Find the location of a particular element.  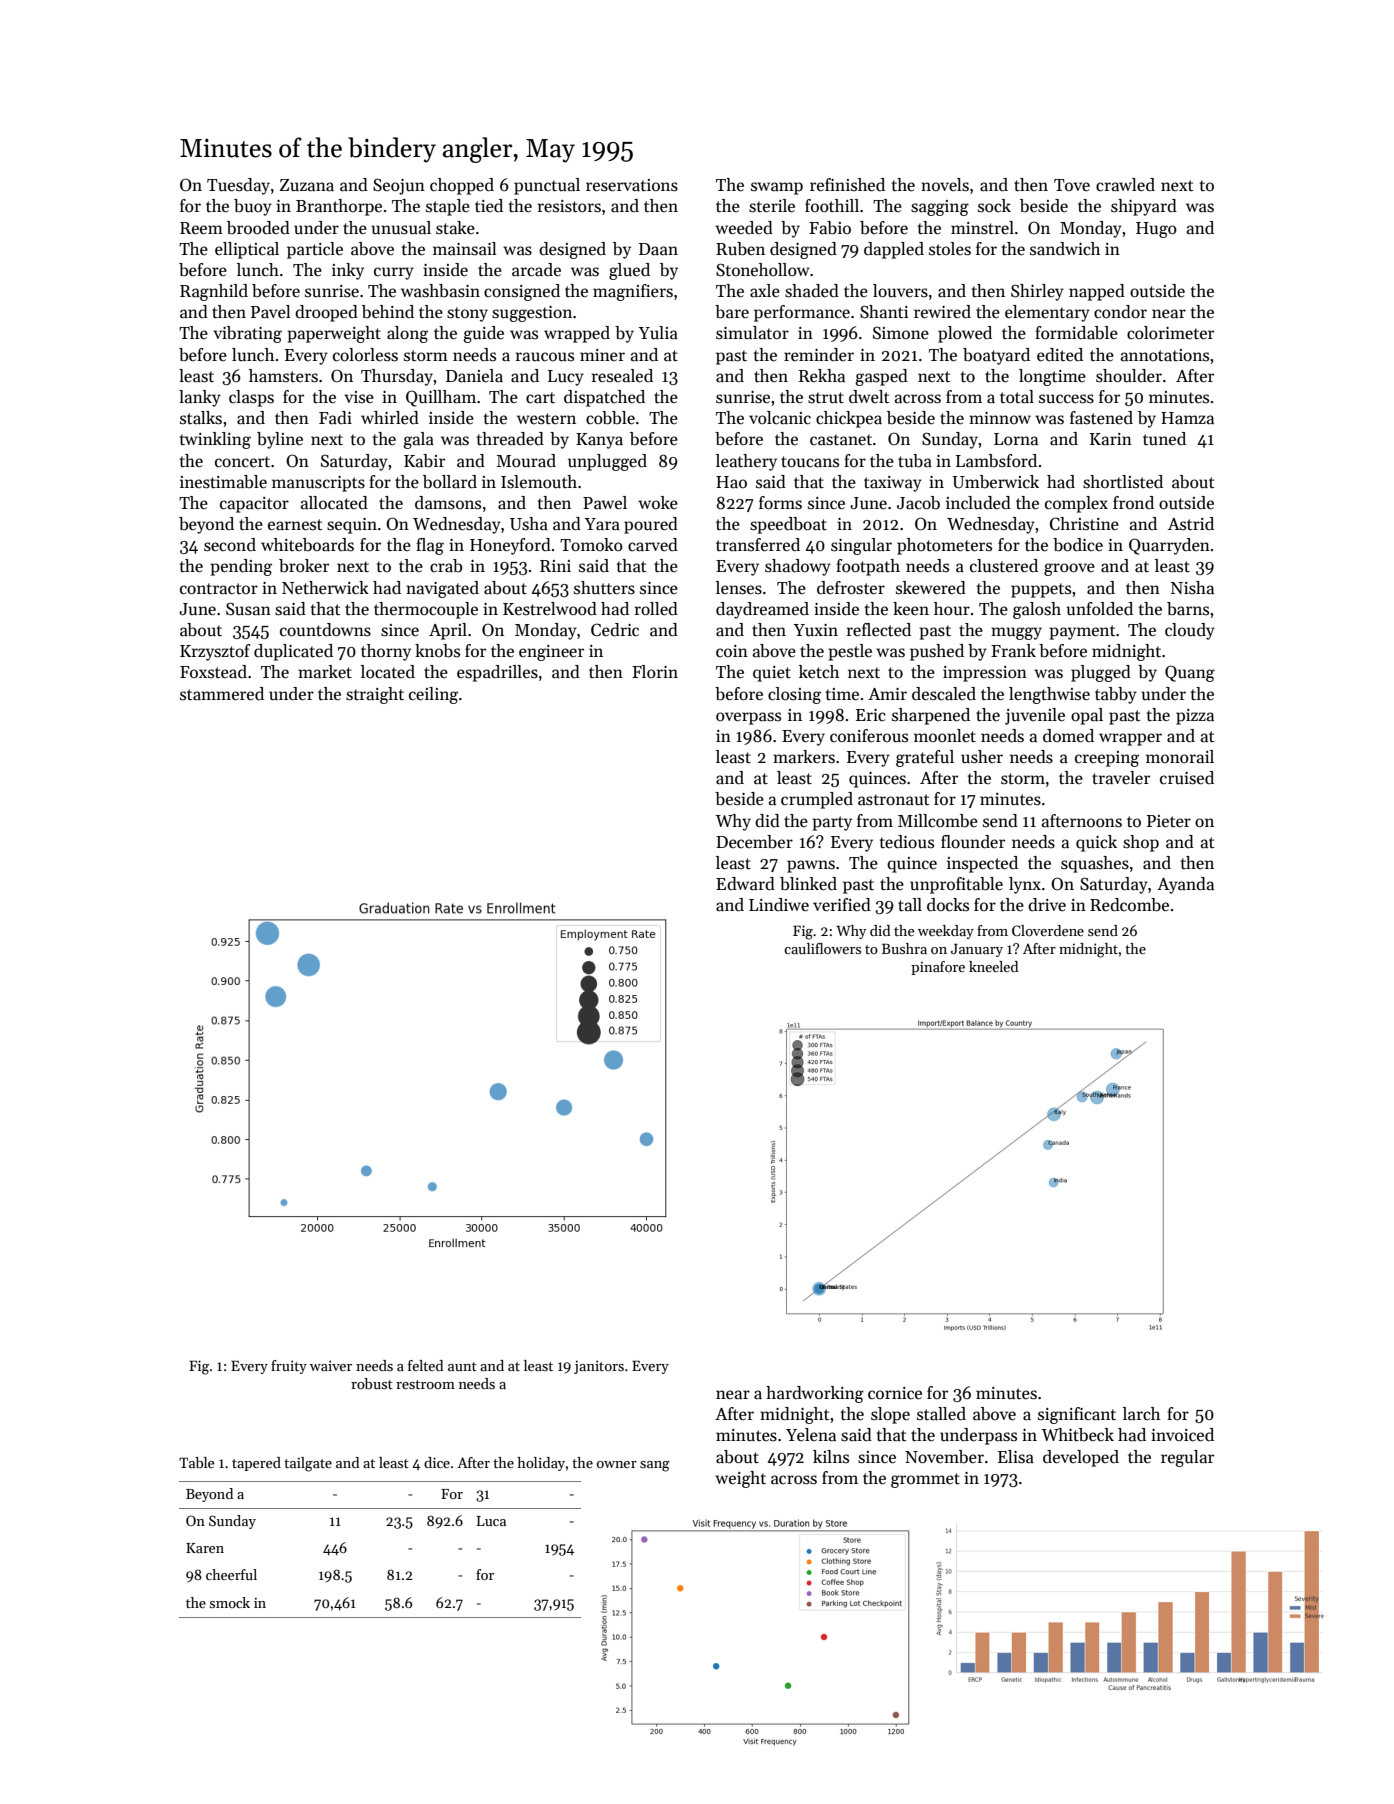

Tove is located at coordinates (1072, 185).
